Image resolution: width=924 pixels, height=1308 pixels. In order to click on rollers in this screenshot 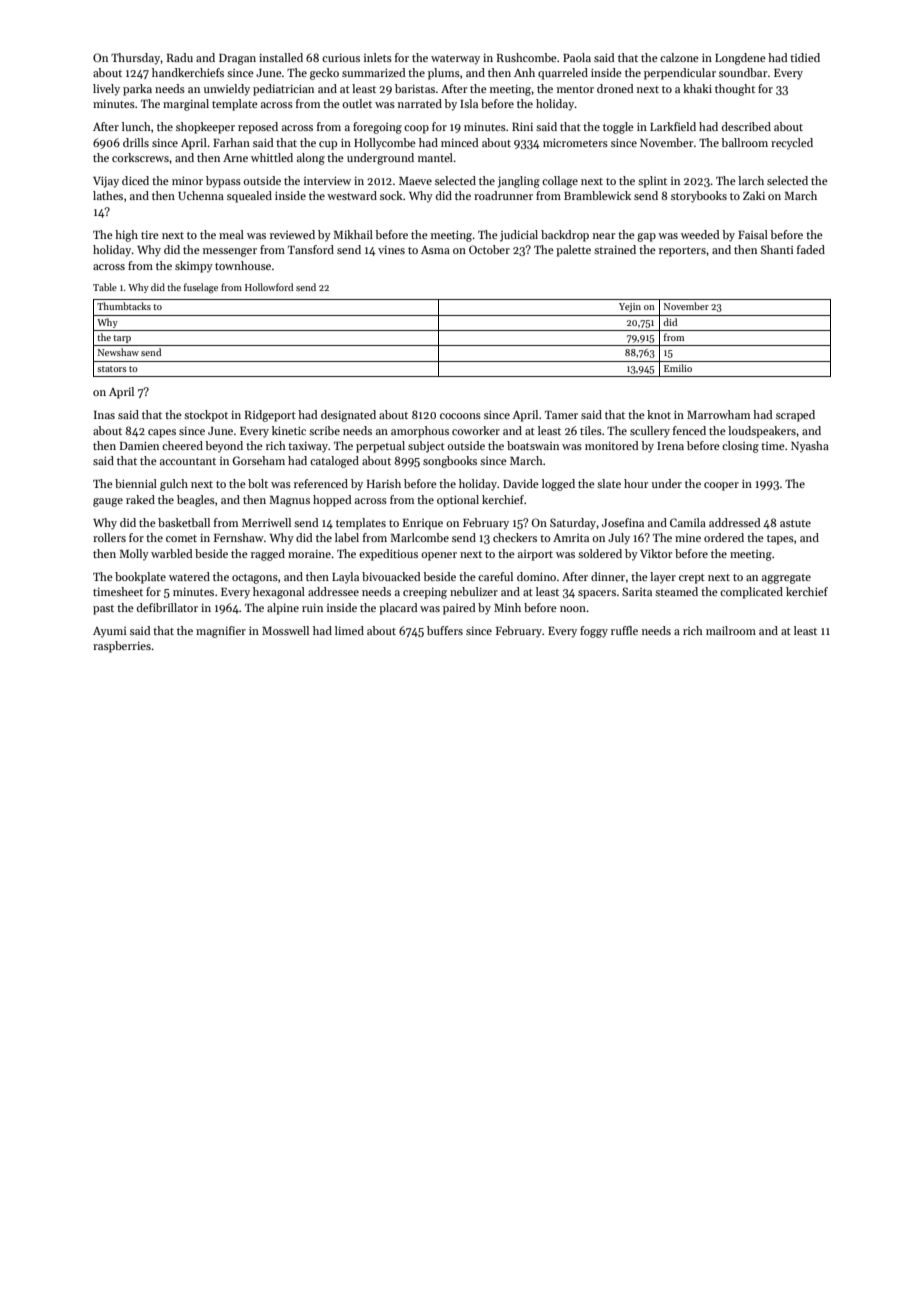, I will do `click(109, 537)`.
